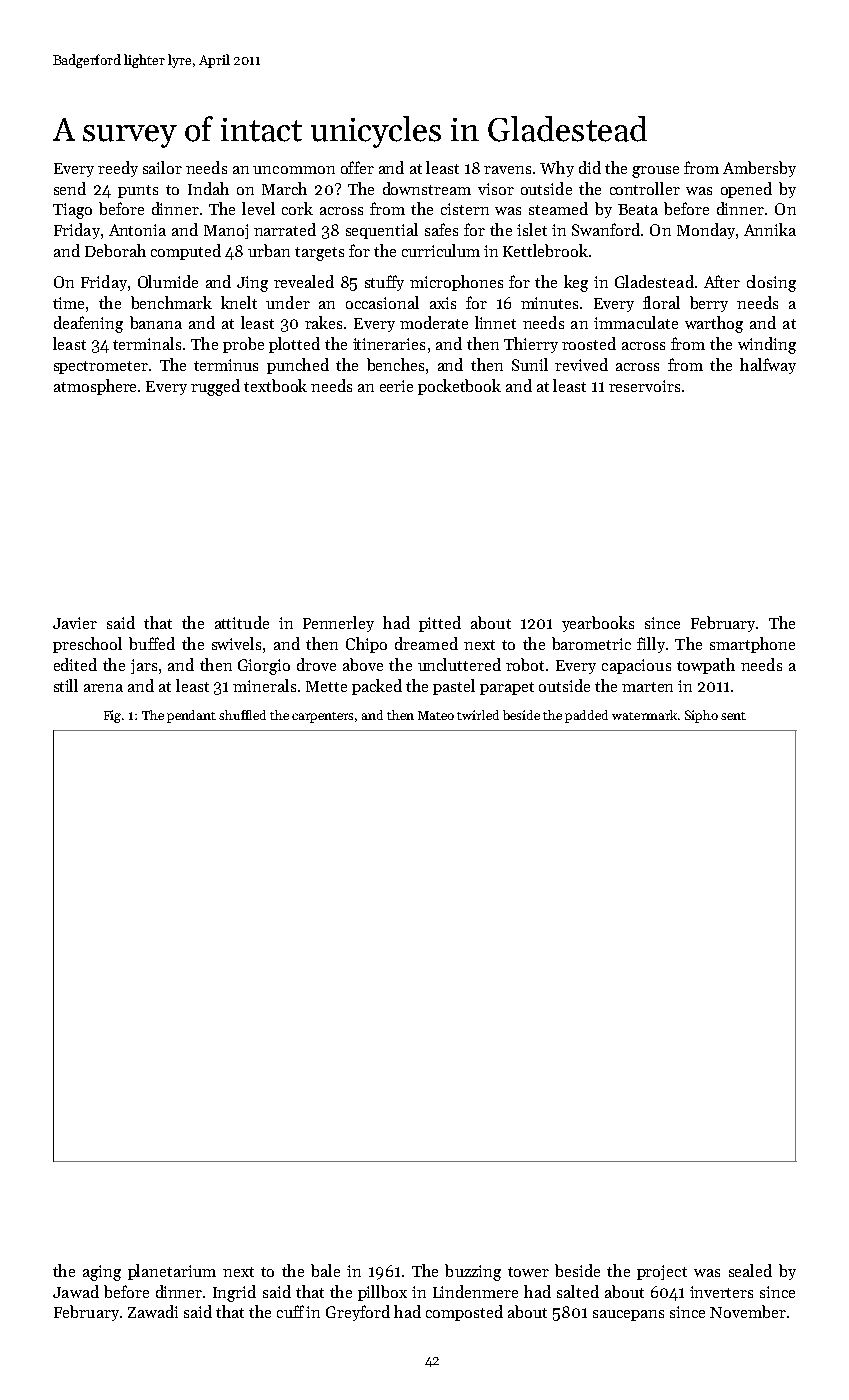  Describe the element at coordinates (733, 716) in the page. I see `sent` at that location.
